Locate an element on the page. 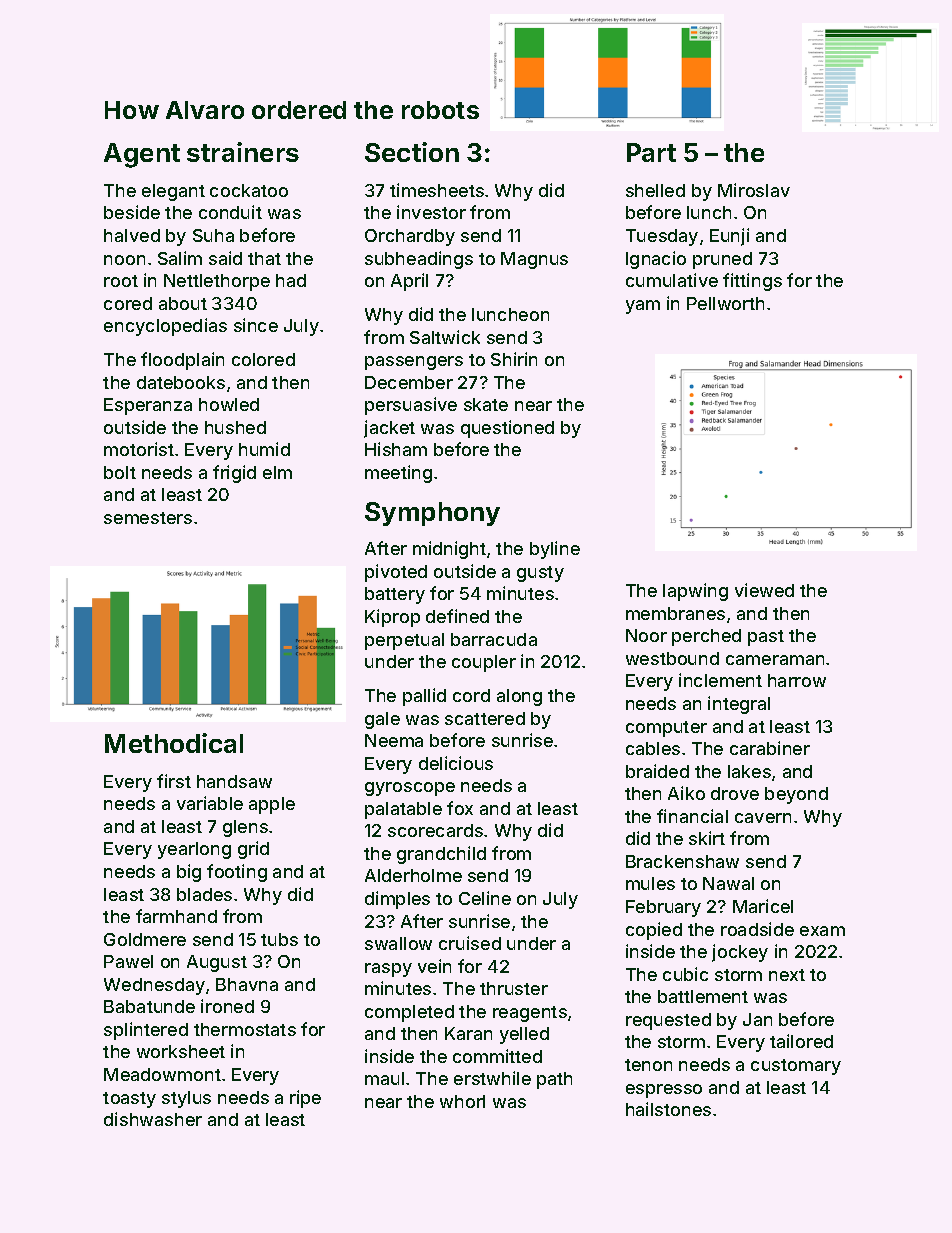 The width and height of the document is (952, 1233). semesters is located at coordinates (148, 518).
